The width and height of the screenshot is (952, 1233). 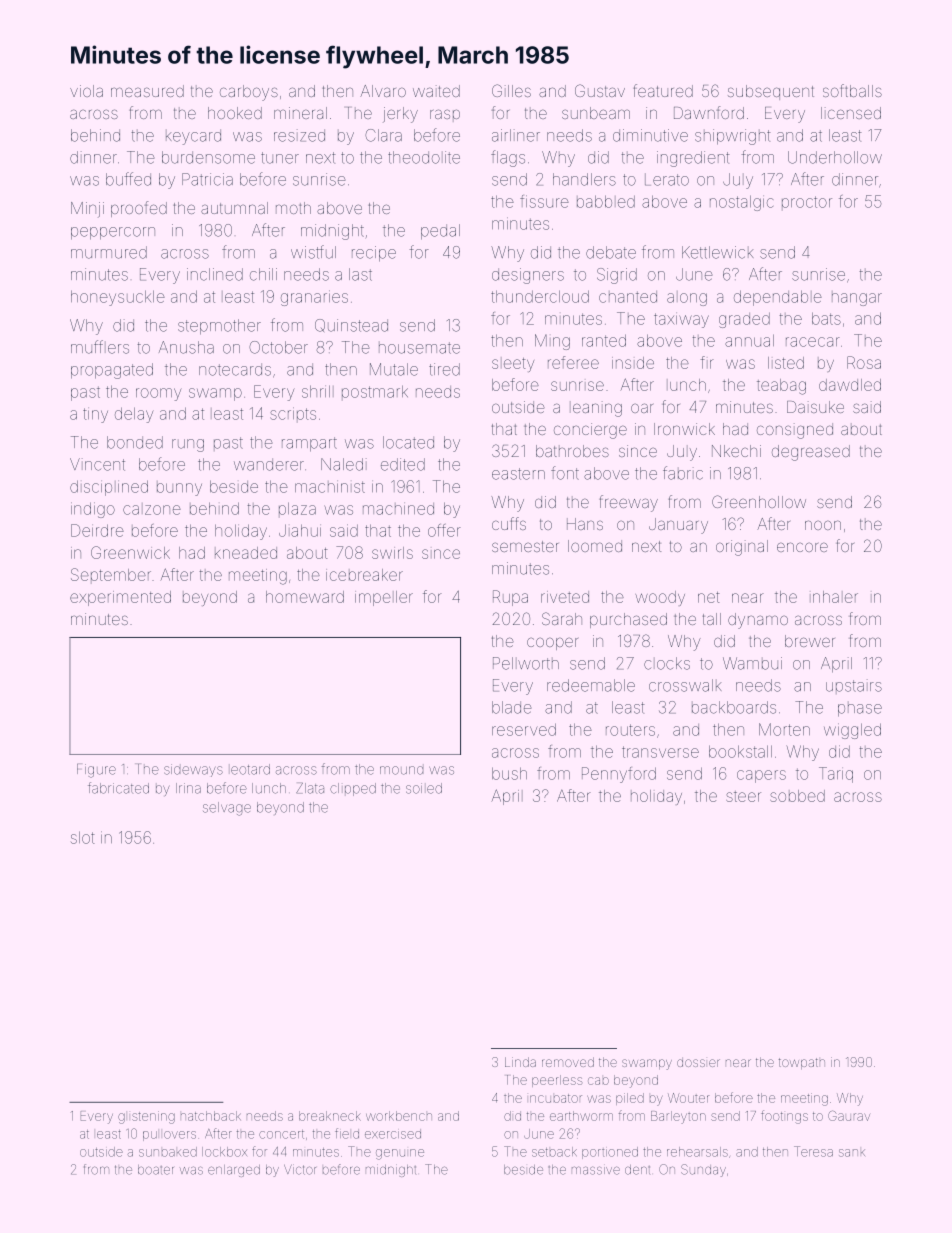 What do you see at coordinates (852, 90) in the screenshot?
I see `softballs` at bounding box center [852, 90].
